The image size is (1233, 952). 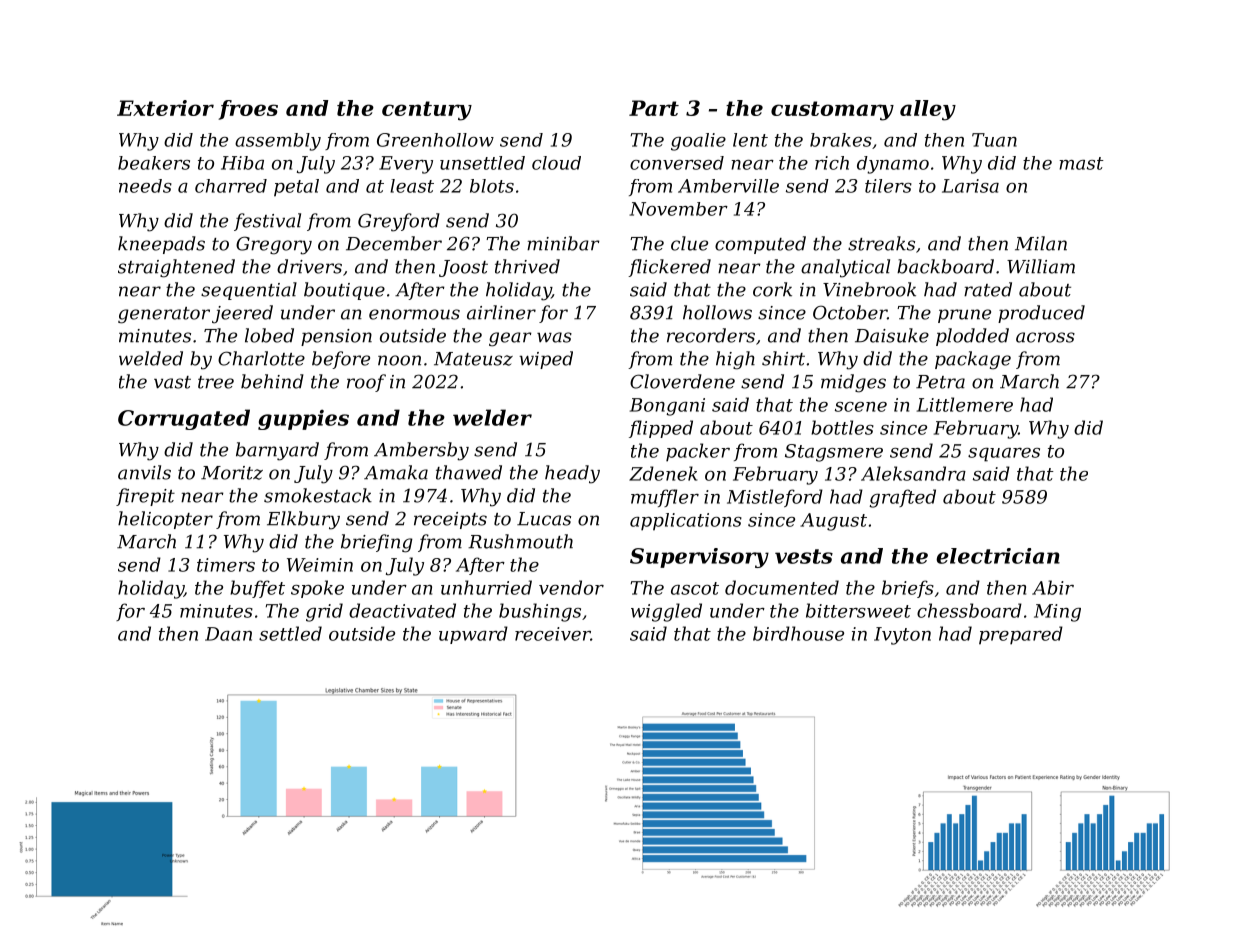 What do you see at coordinates (666, 612) in the screenshot?
I see `wiggled` at bounding box center [666, 612].
